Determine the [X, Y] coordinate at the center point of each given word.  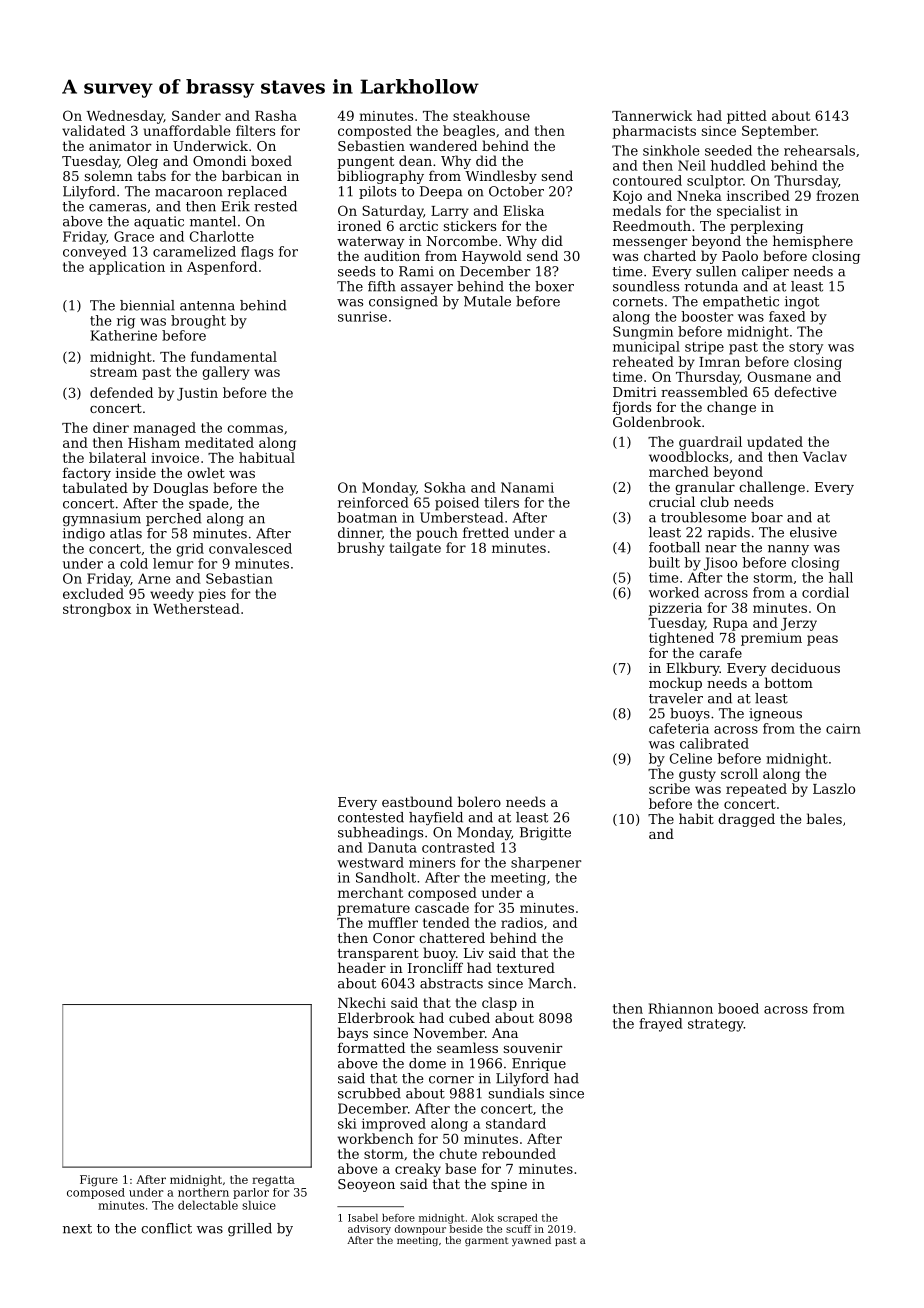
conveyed [95, 253]
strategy [716, 1025]
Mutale [487, 301]
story [806, 348]
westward [370, 862]
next [77, 1229]
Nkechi [362, 1002]
